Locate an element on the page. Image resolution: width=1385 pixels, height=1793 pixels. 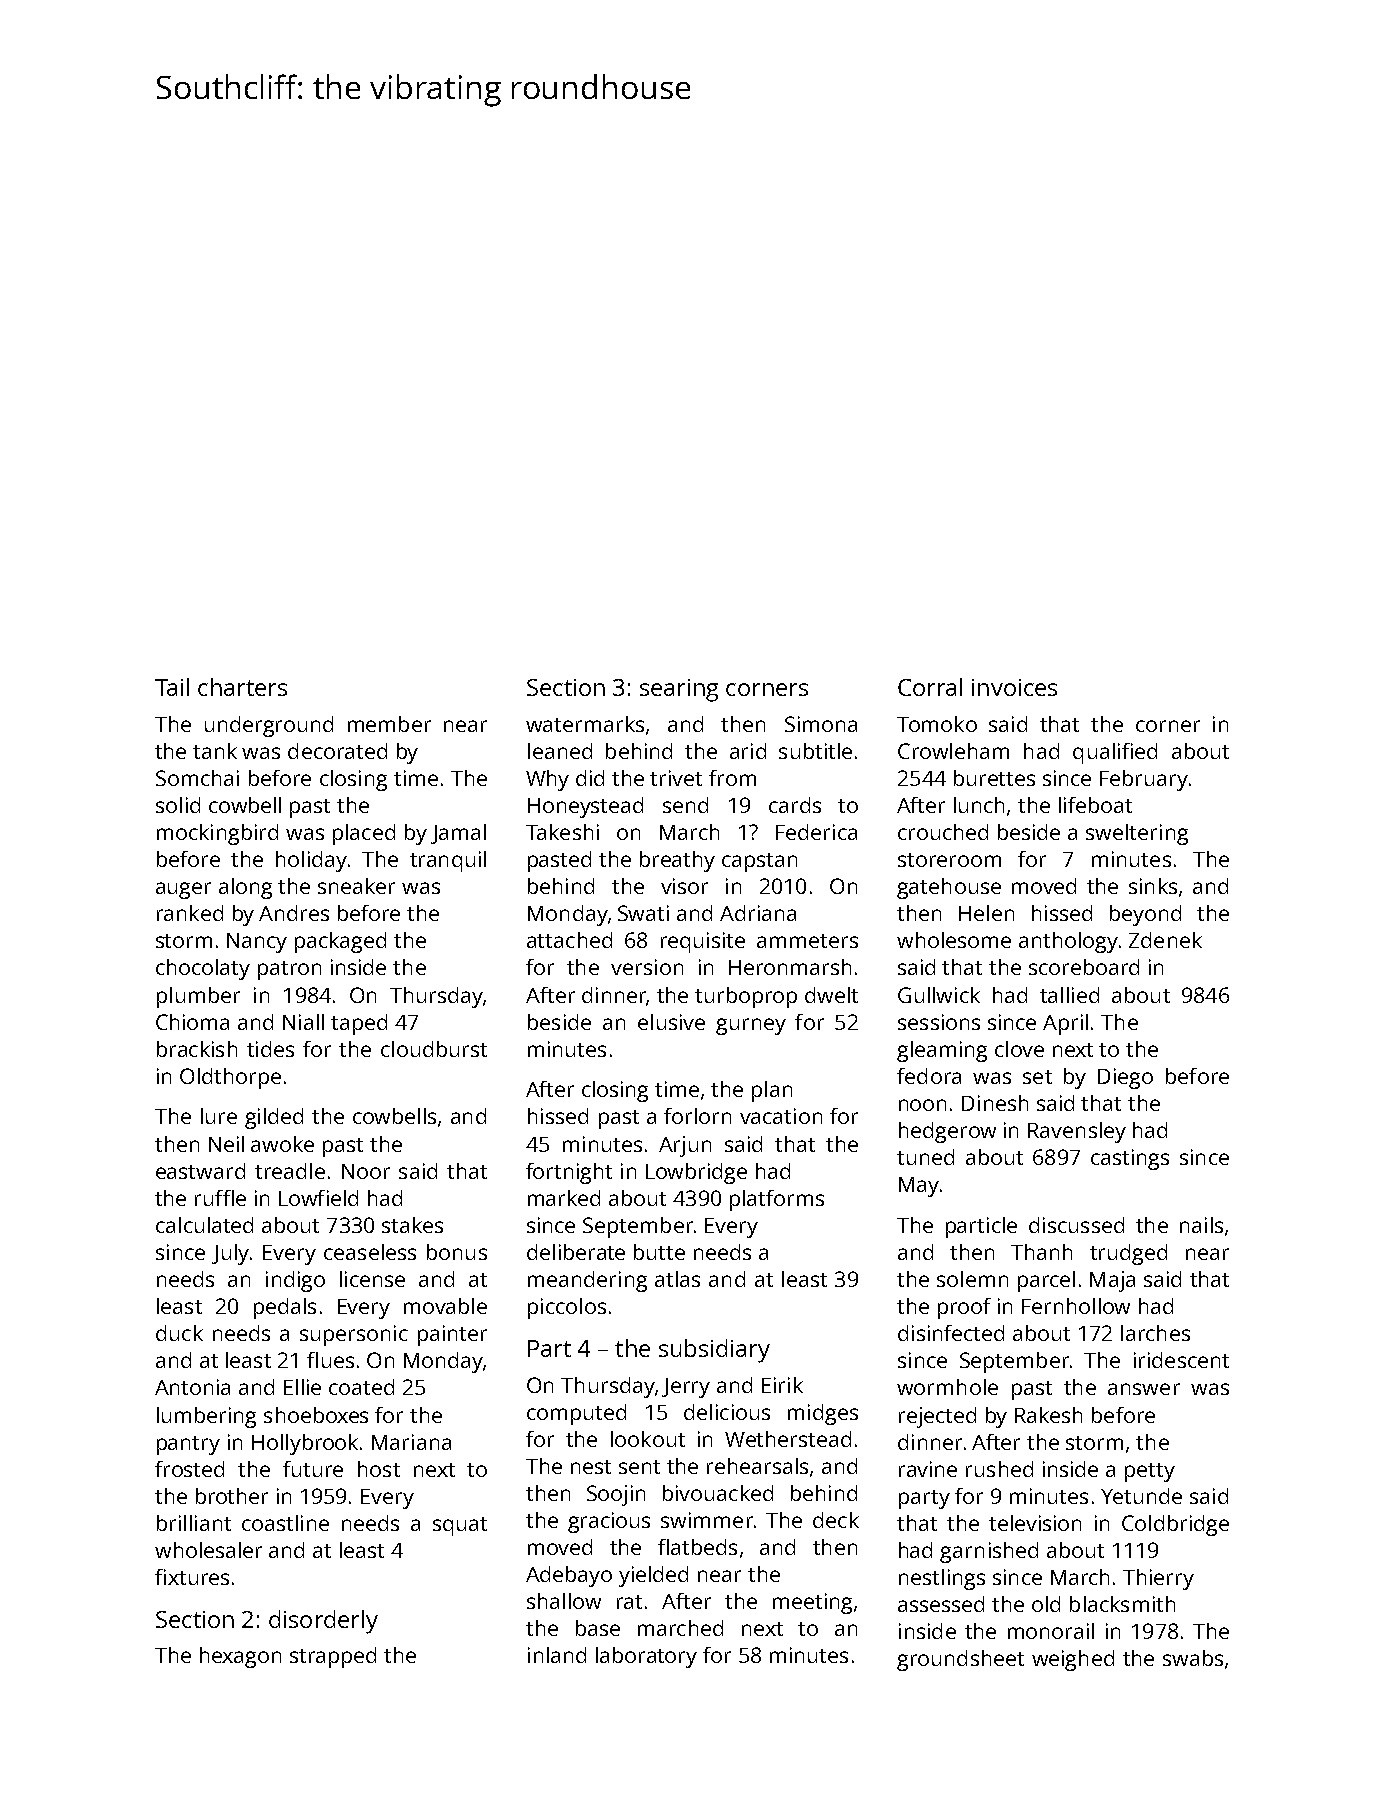
larches is located at coordinates (1155, 1333).
